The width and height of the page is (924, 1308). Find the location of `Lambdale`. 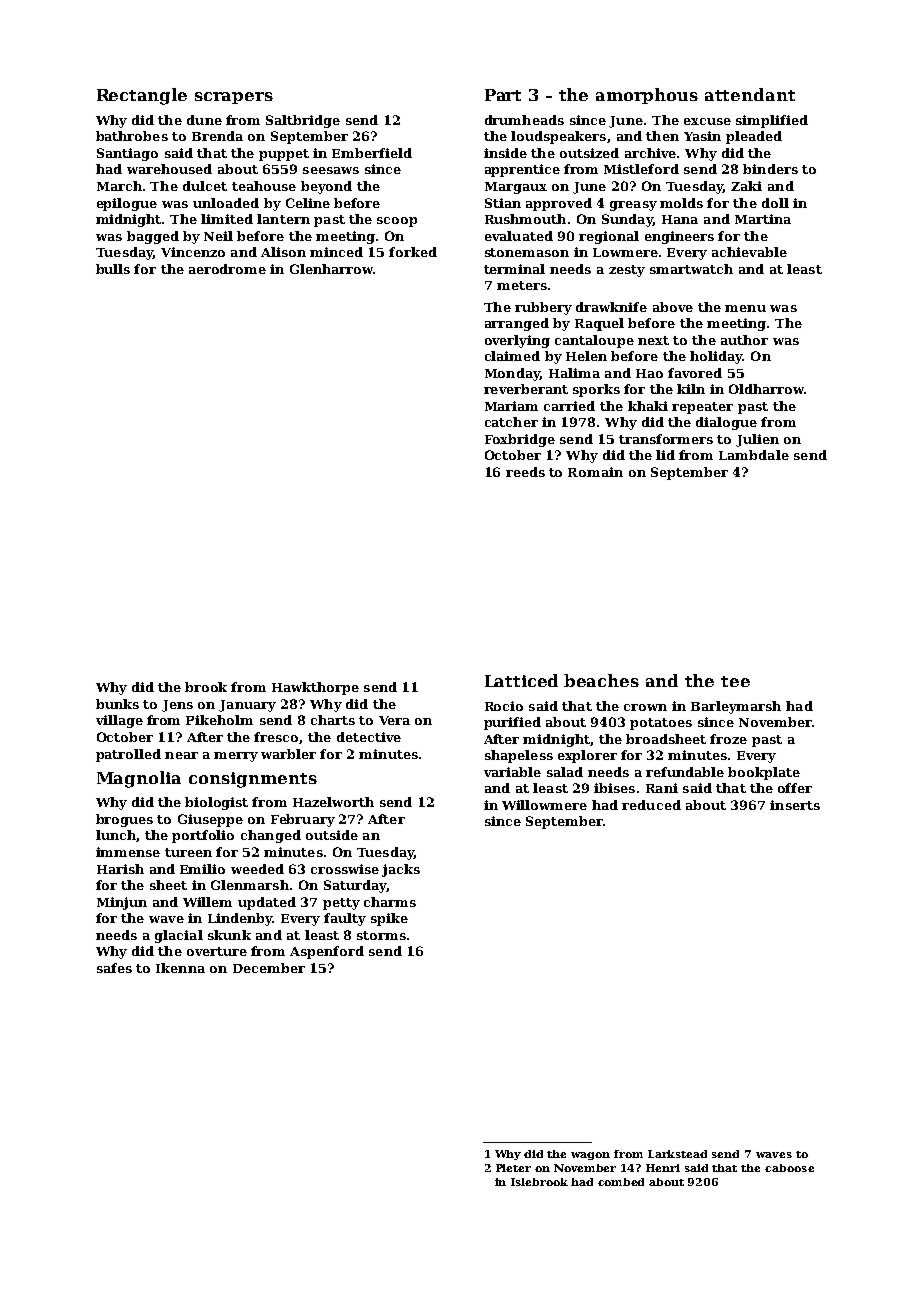

Lambdale is located at coordinates (754, 455).
